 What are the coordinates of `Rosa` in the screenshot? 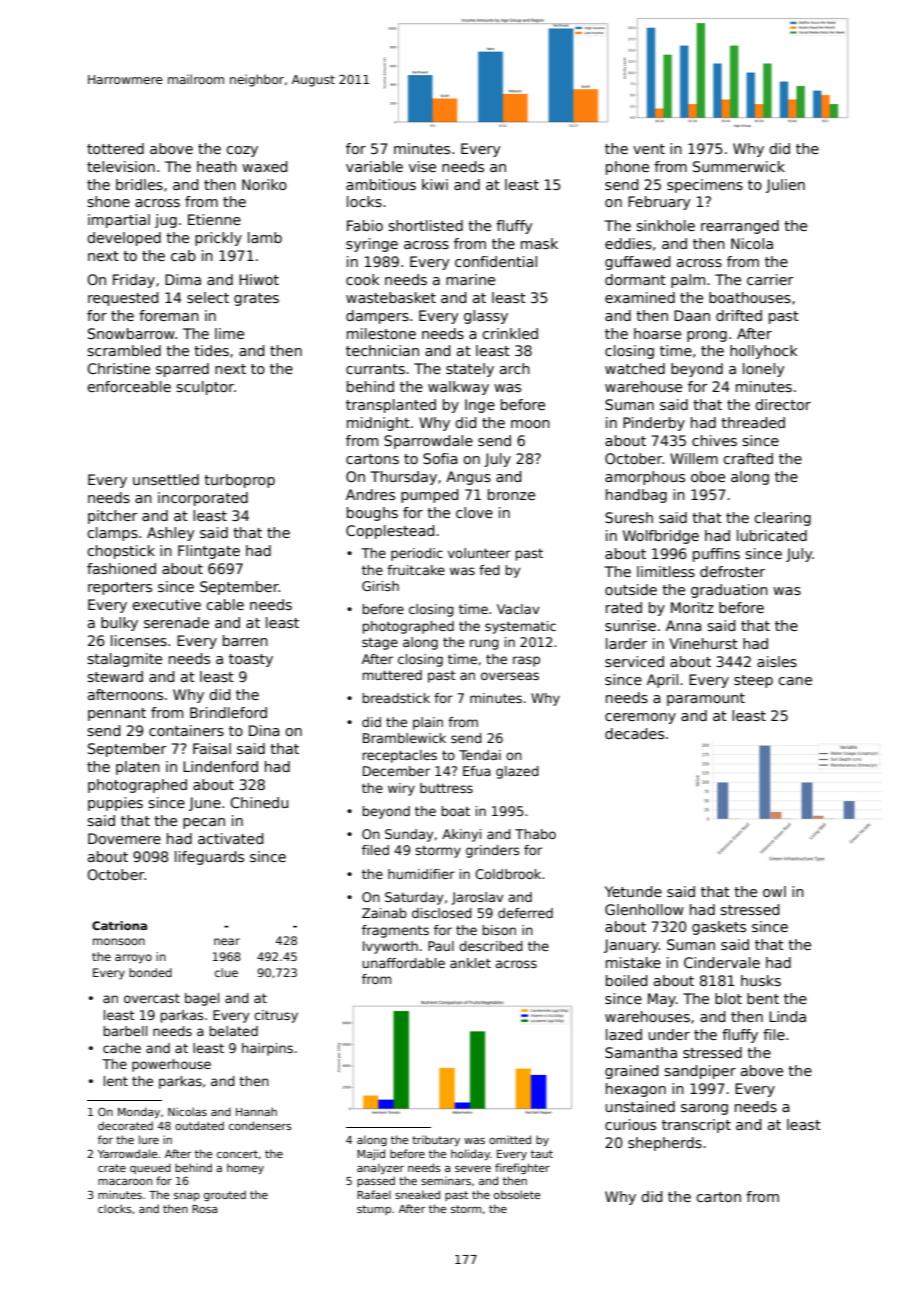 It's located at (204, 1209).
